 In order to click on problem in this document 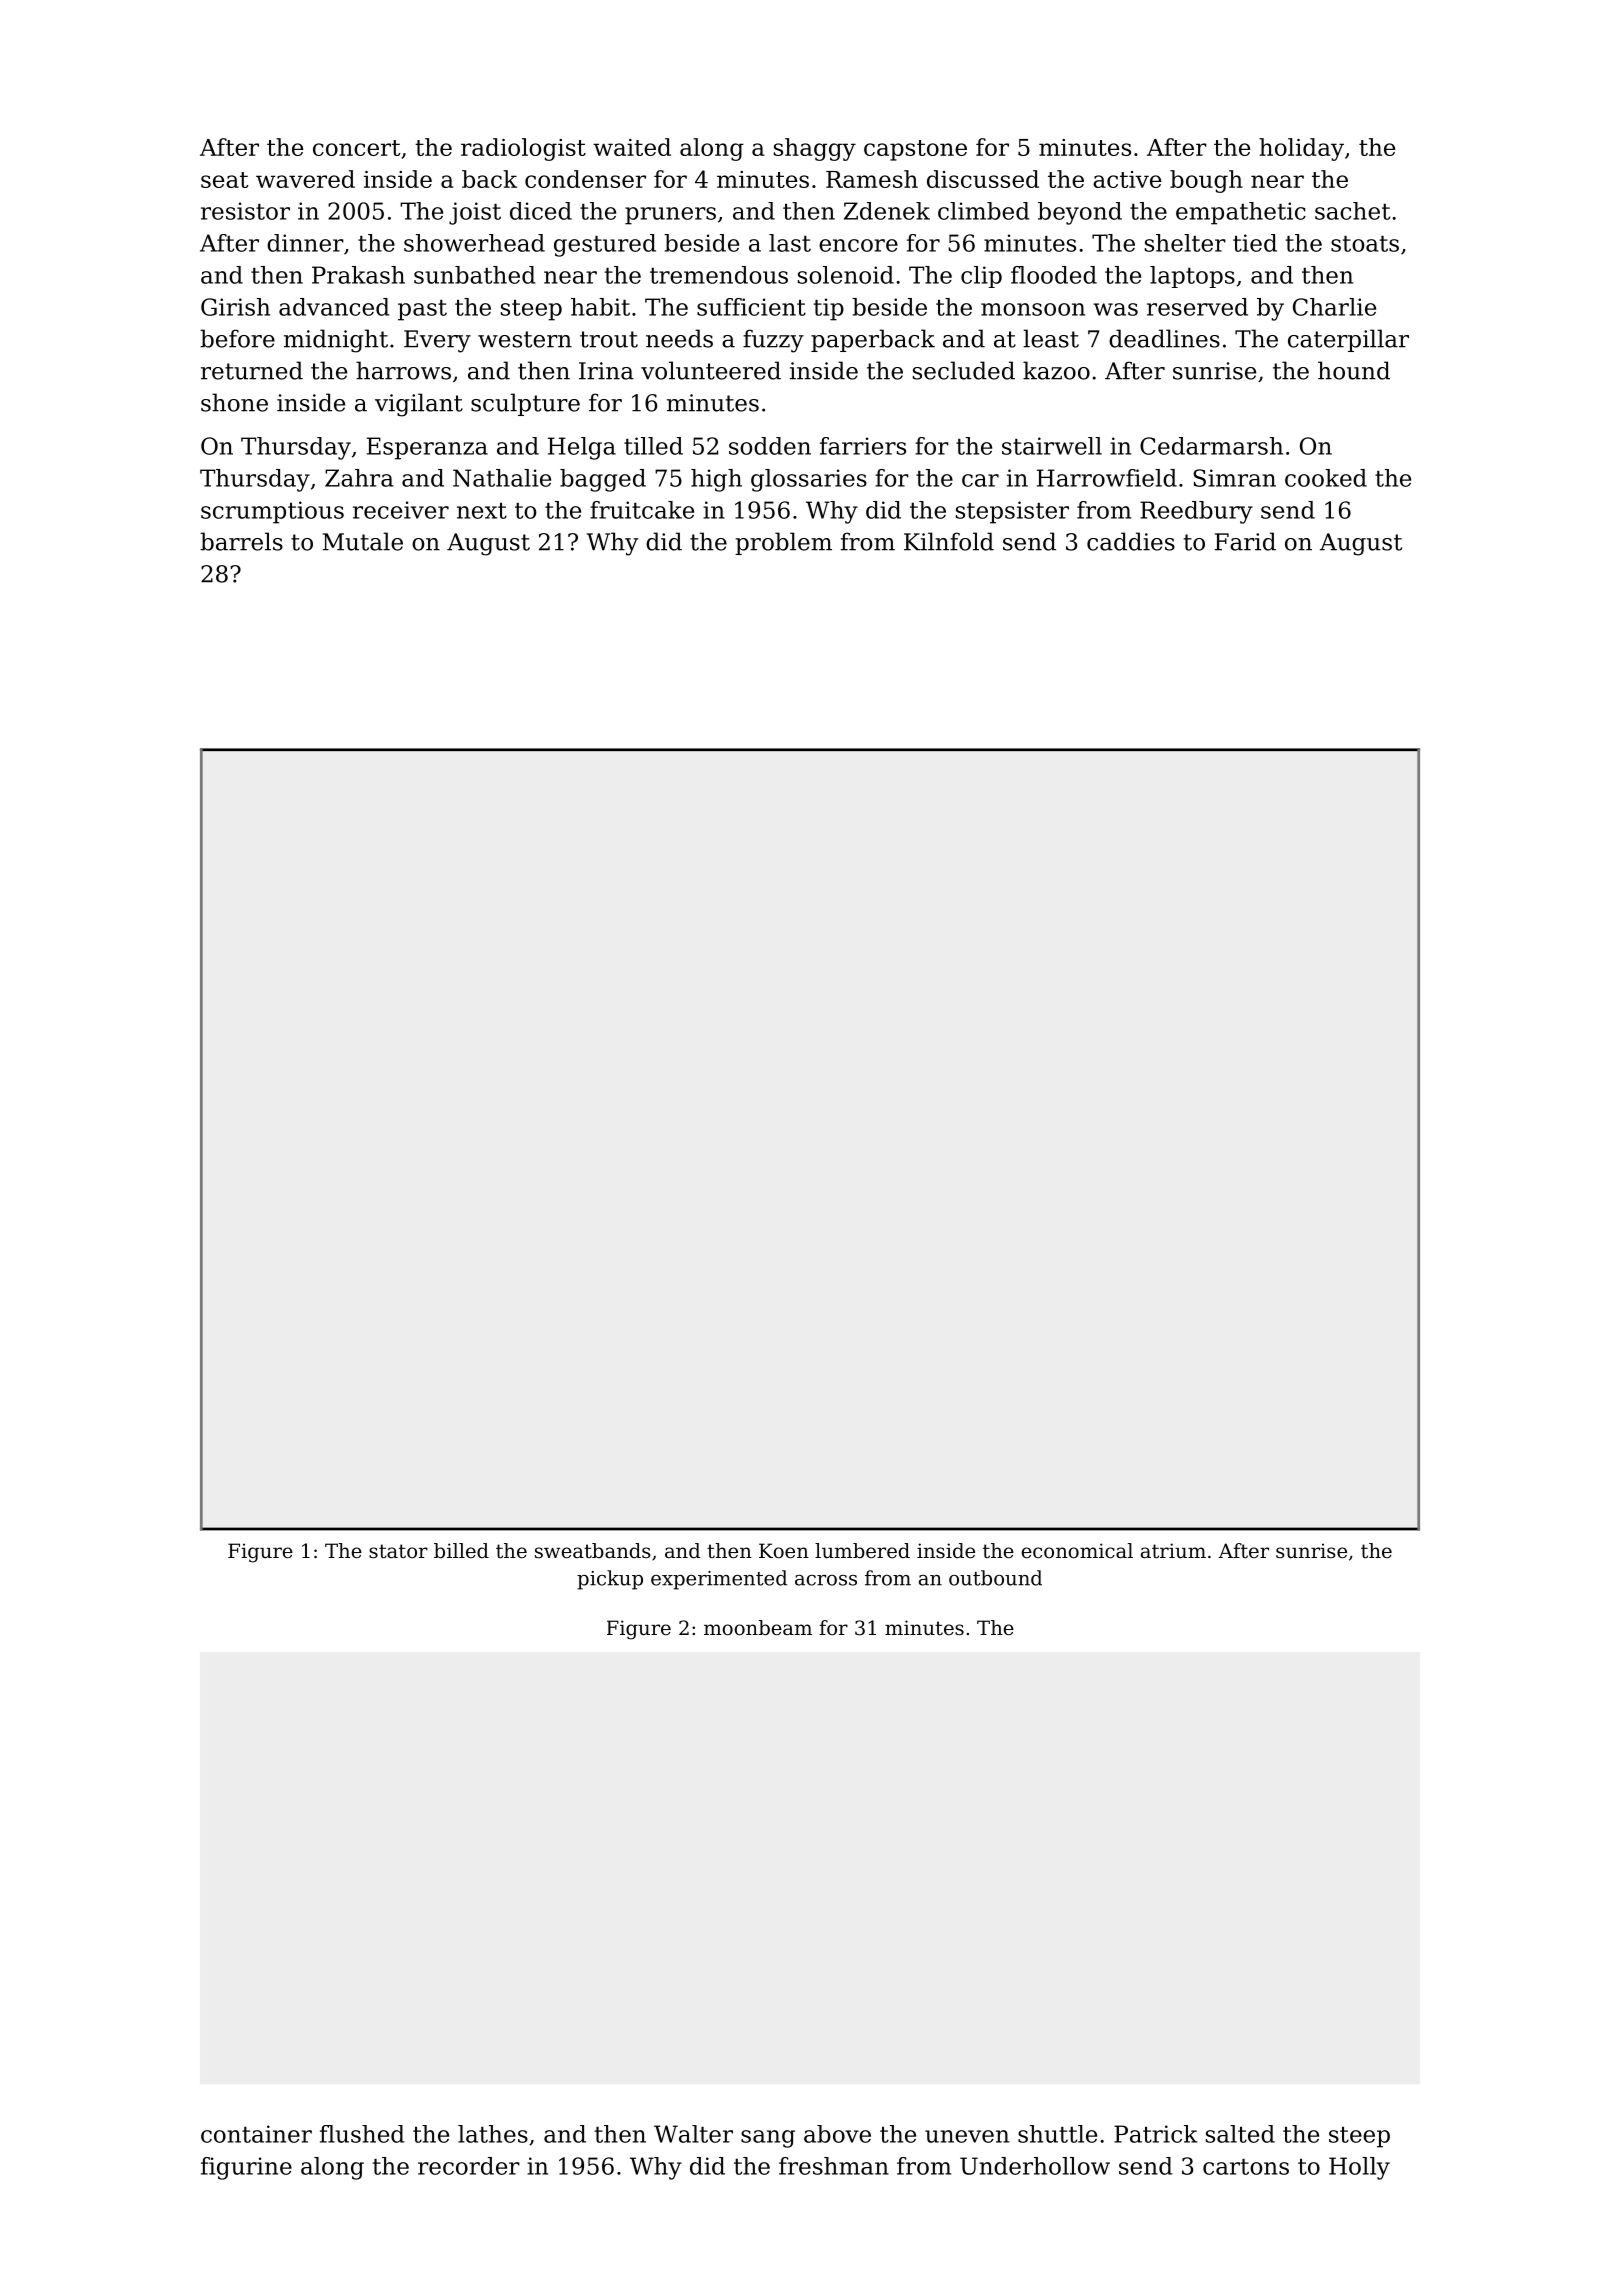, I will do `click(783, 543)`.
